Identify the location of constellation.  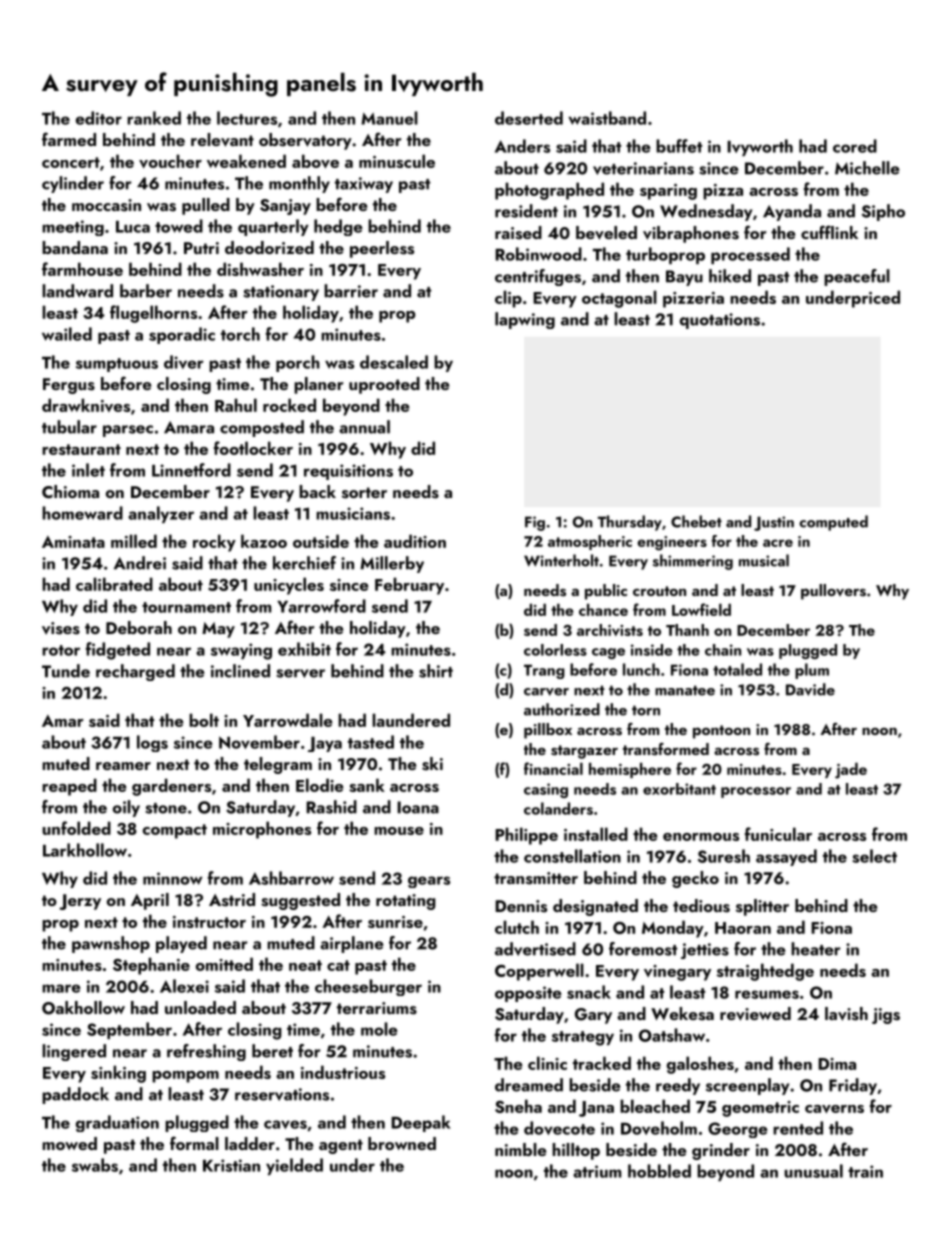
(572, 856).
